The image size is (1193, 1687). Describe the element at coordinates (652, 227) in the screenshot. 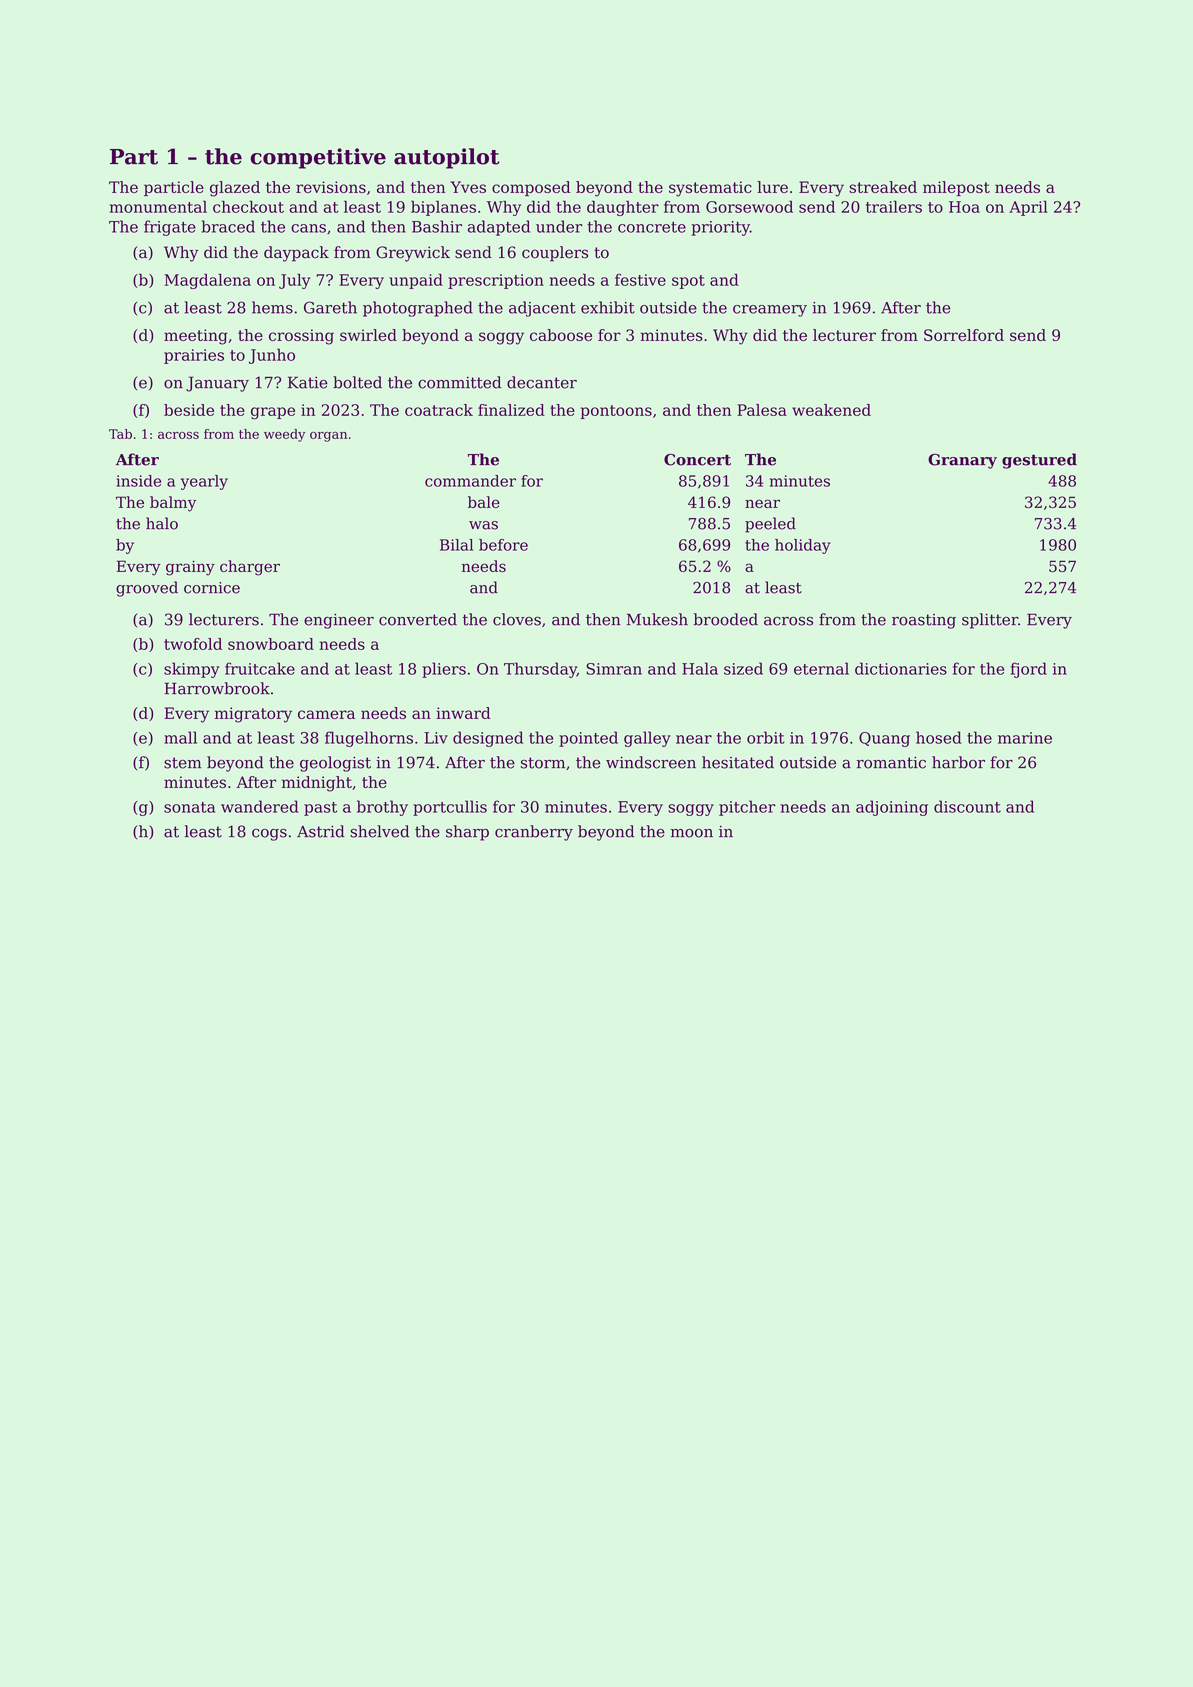

I see `concrete` at that location.
